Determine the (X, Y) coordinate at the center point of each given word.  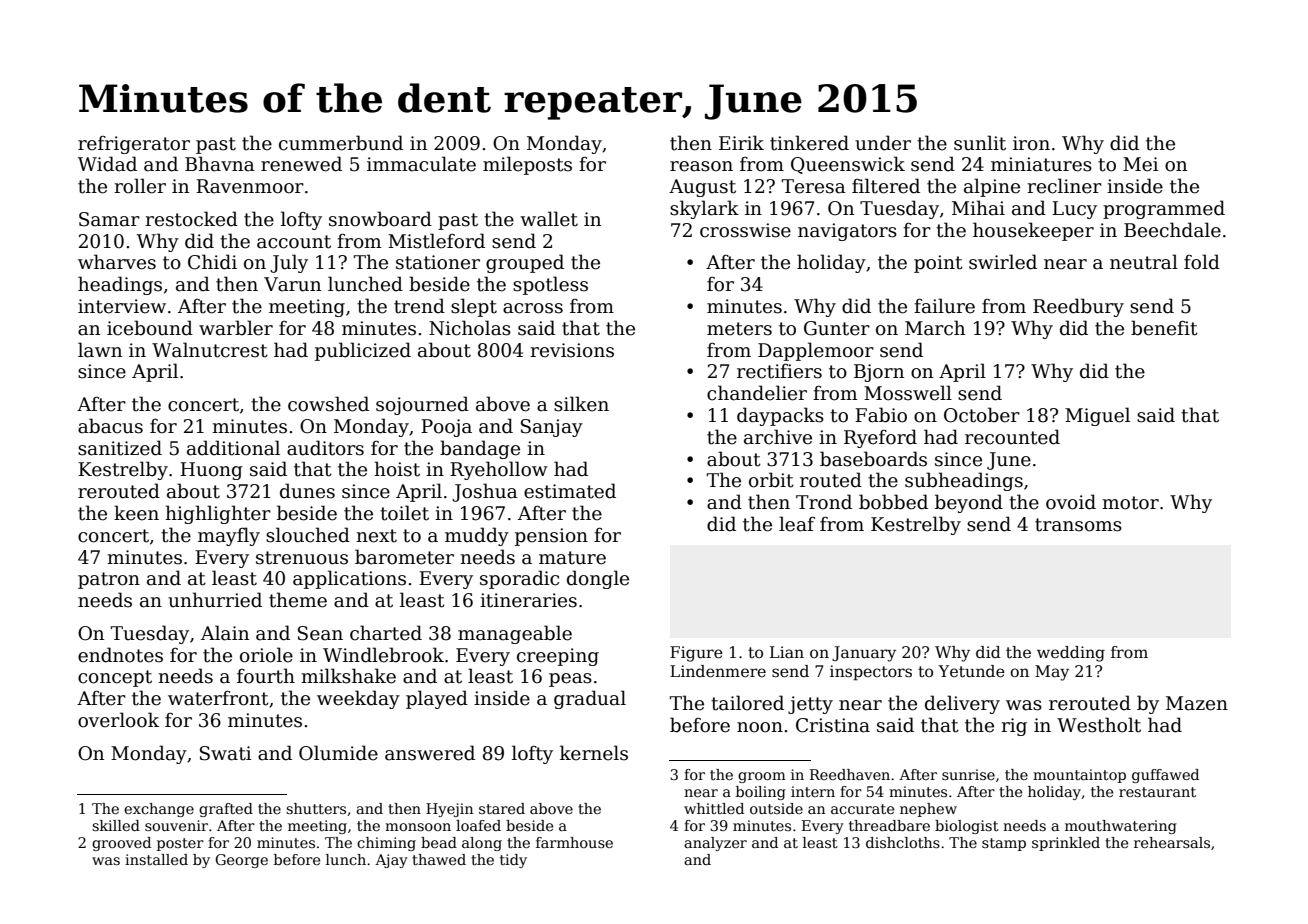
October (982, 415)
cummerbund (341, 143)
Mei (1141, 164)
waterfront (218, 698)
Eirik (741, 142)
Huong (211, 471)
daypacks (780, 416)
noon (760, 727)
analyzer (715, 844)
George (241, 861)
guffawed (1165, 776)
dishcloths (903, 842)
